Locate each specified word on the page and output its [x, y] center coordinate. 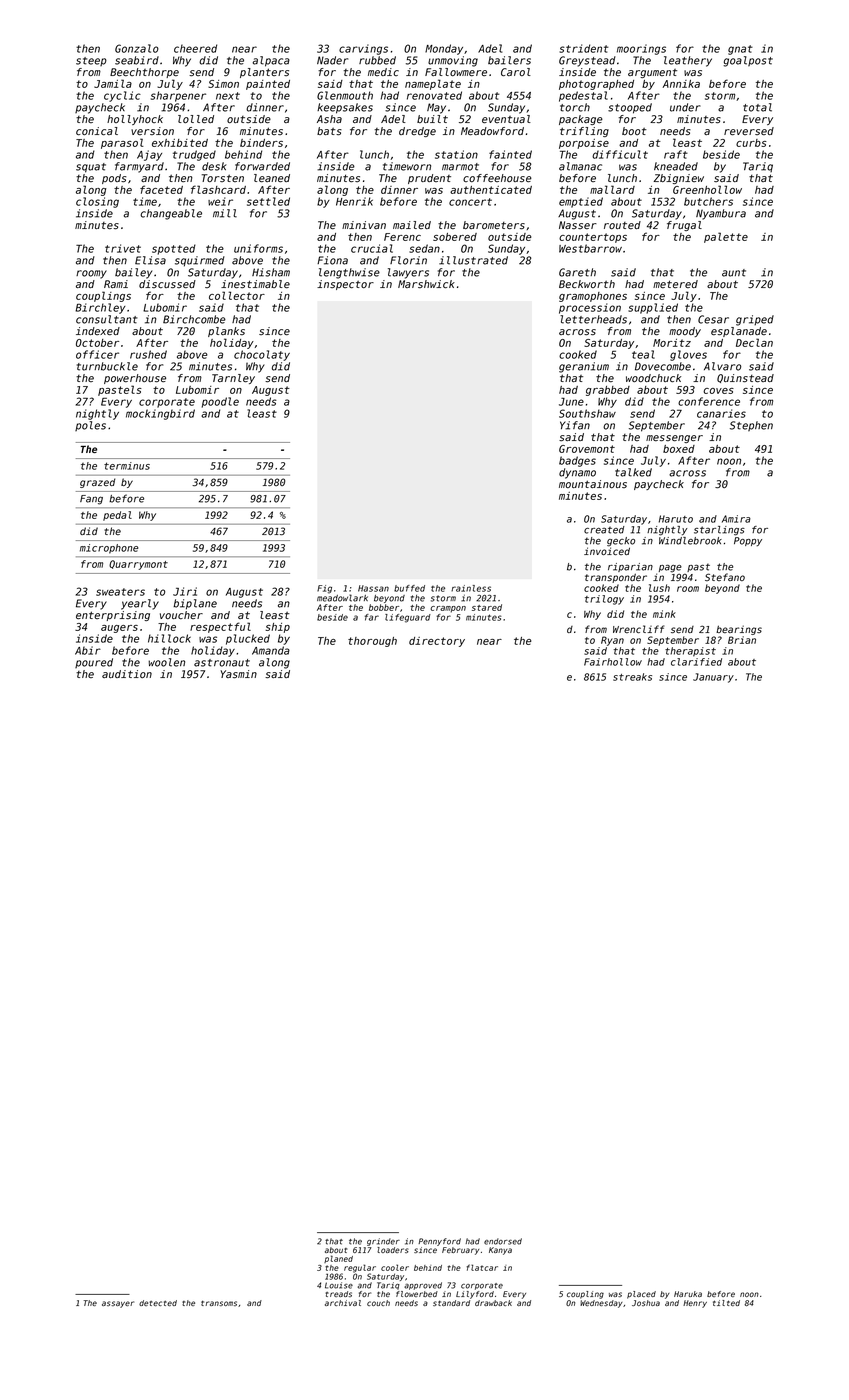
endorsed [503, 1241]
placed [641, 1295]
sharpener [178, 96]
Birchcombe [194, 319]
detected [158, 1303]
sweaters [120, 592]
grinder [383, 1242]
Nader [332, 60]
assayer [118, 1304]
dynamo [577, 473]
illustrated [473, 260]
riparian [630, 567]
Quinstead [745, 378]
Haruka [688, 1294]
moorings [641, 49]
